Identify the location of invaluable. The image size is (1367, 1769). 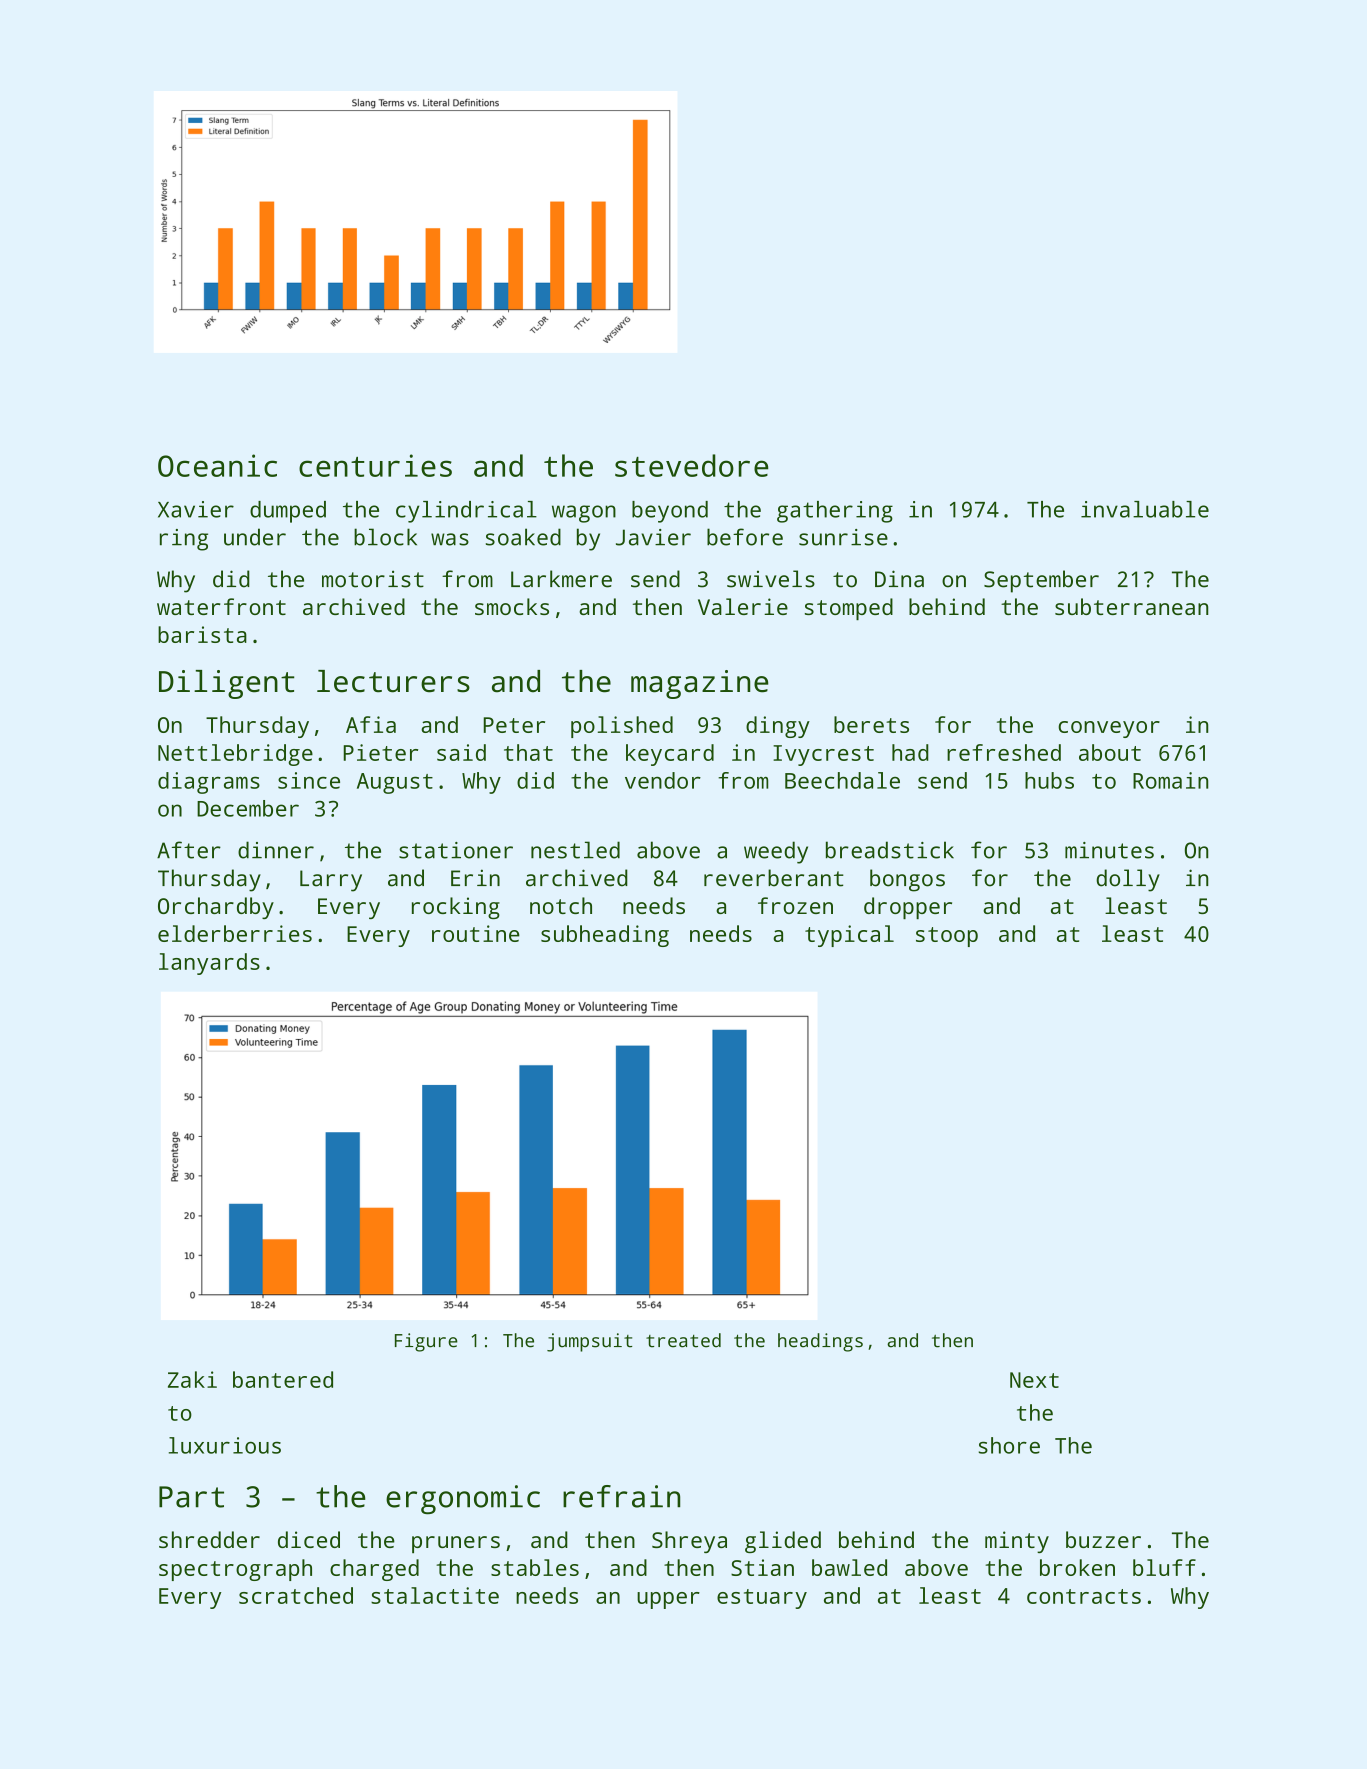
(1145, 509).
